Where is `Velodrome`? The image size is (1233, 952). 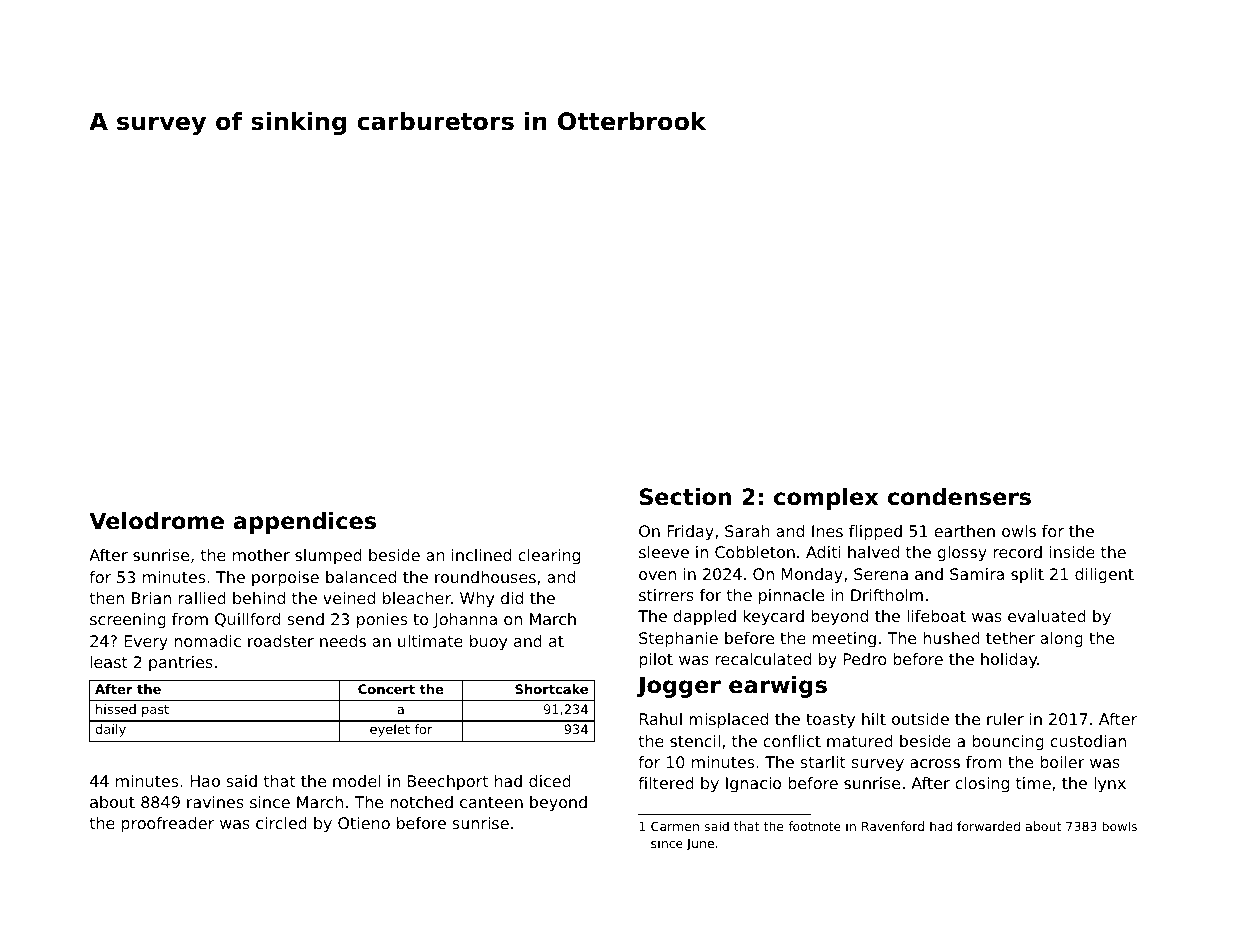
Velodrome is located at coordinates (156, 521).
